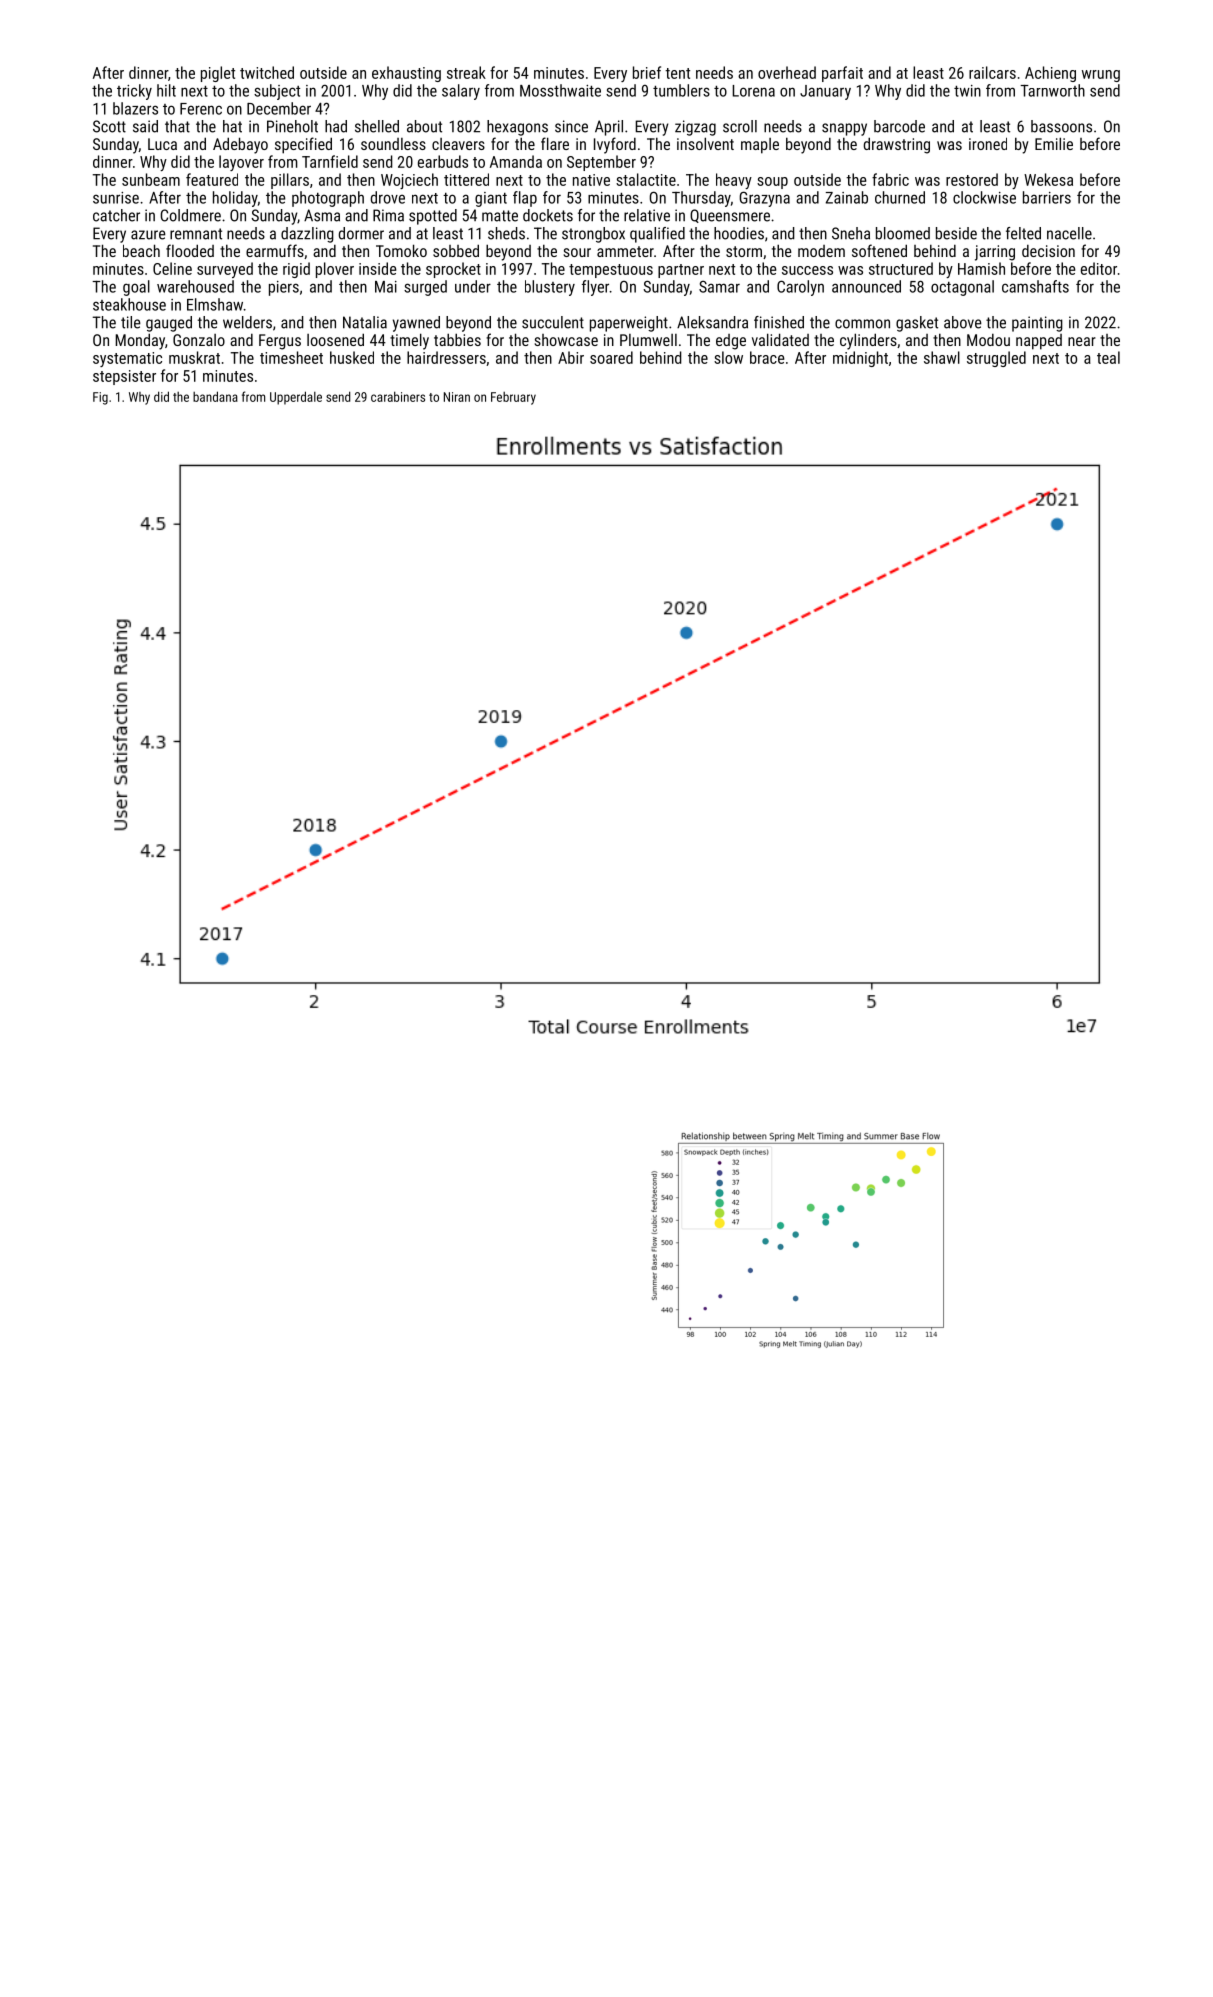 The width and height of the screenshot is (1213, 1997). I want to click on Achieng, so click(1050, 74).
